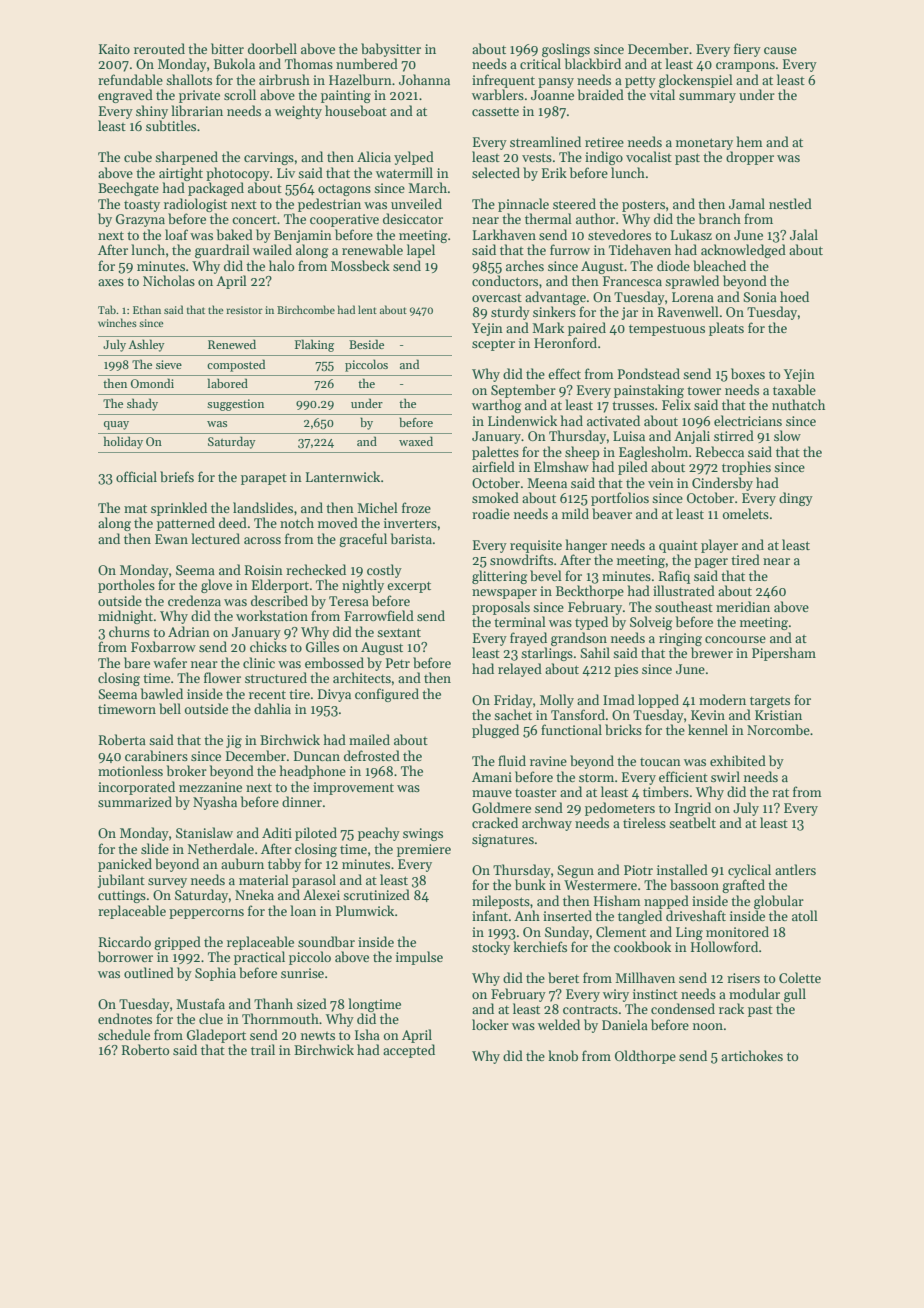 The image size is (924, 1308). I want to click on concourse, so click(735, 639).
